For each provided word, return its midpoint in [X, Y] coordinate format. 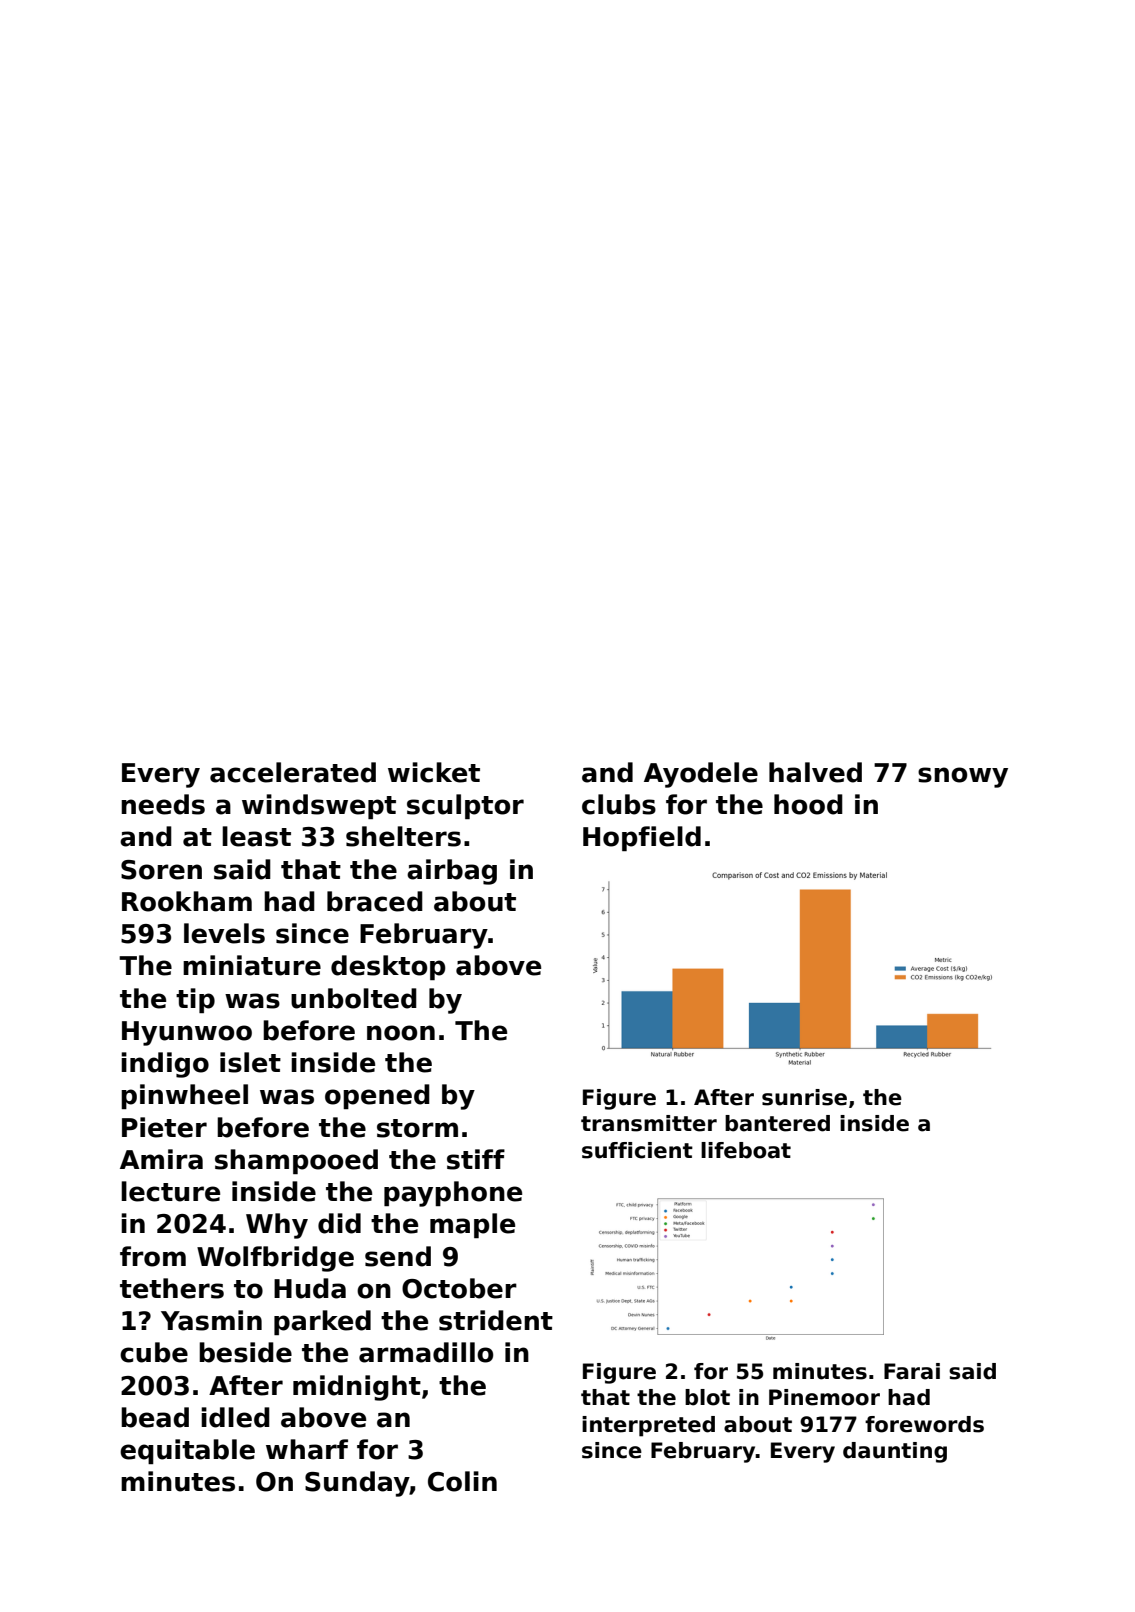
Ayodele [701, 775]
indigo [165, 1065]
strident [496, 1320]
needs [163, 804]
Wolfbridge [275, 1259]
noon [401, 1033]
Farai [912, 1371]
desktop [388, 967]
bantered [777, 1123]
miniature [252, 965]
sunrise [804, 1097]
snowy [963, 777]
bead [155, 1417]
